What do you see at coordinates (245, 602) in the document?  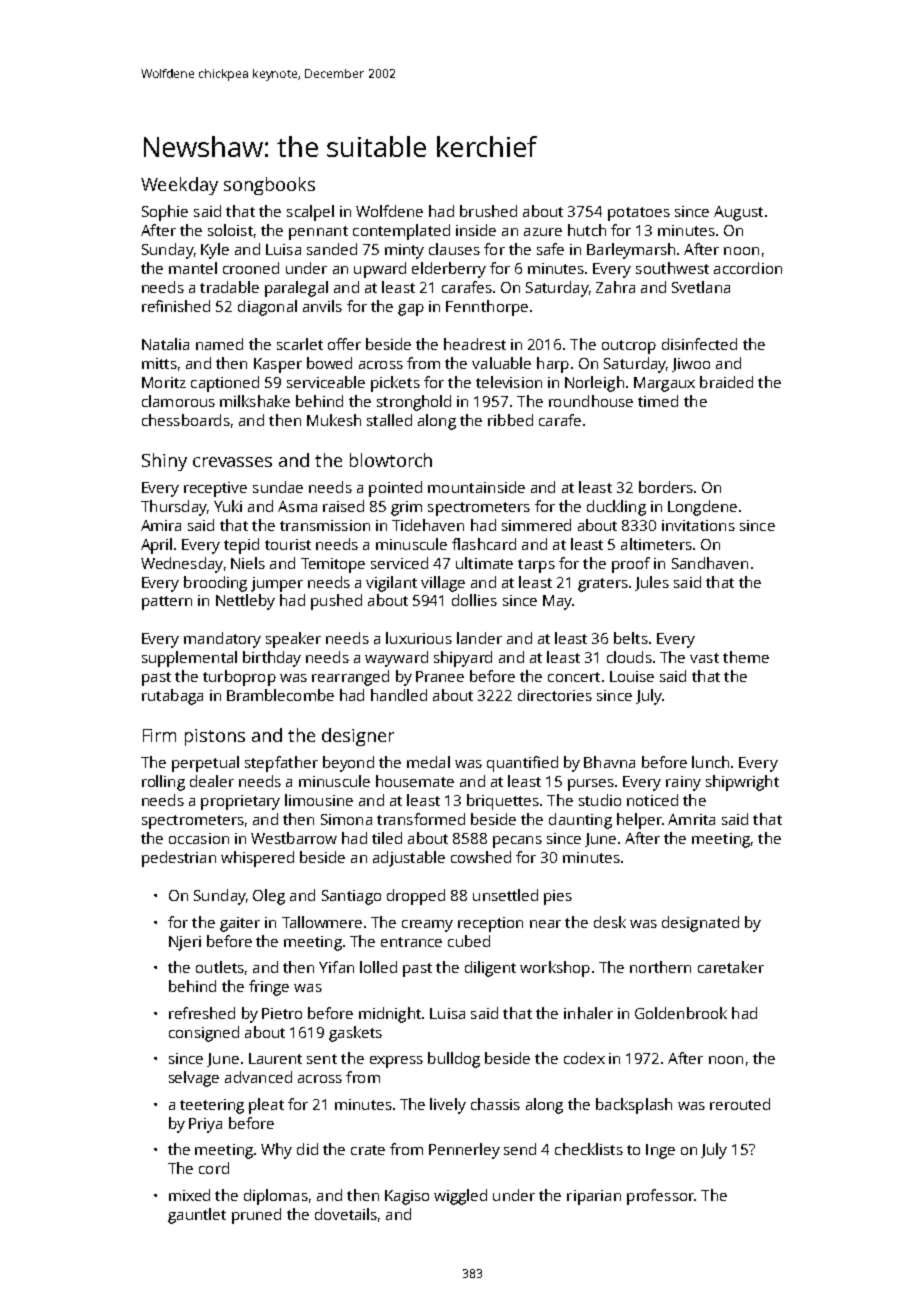 I see `Nettleby` at bounding box center [245, 602].
